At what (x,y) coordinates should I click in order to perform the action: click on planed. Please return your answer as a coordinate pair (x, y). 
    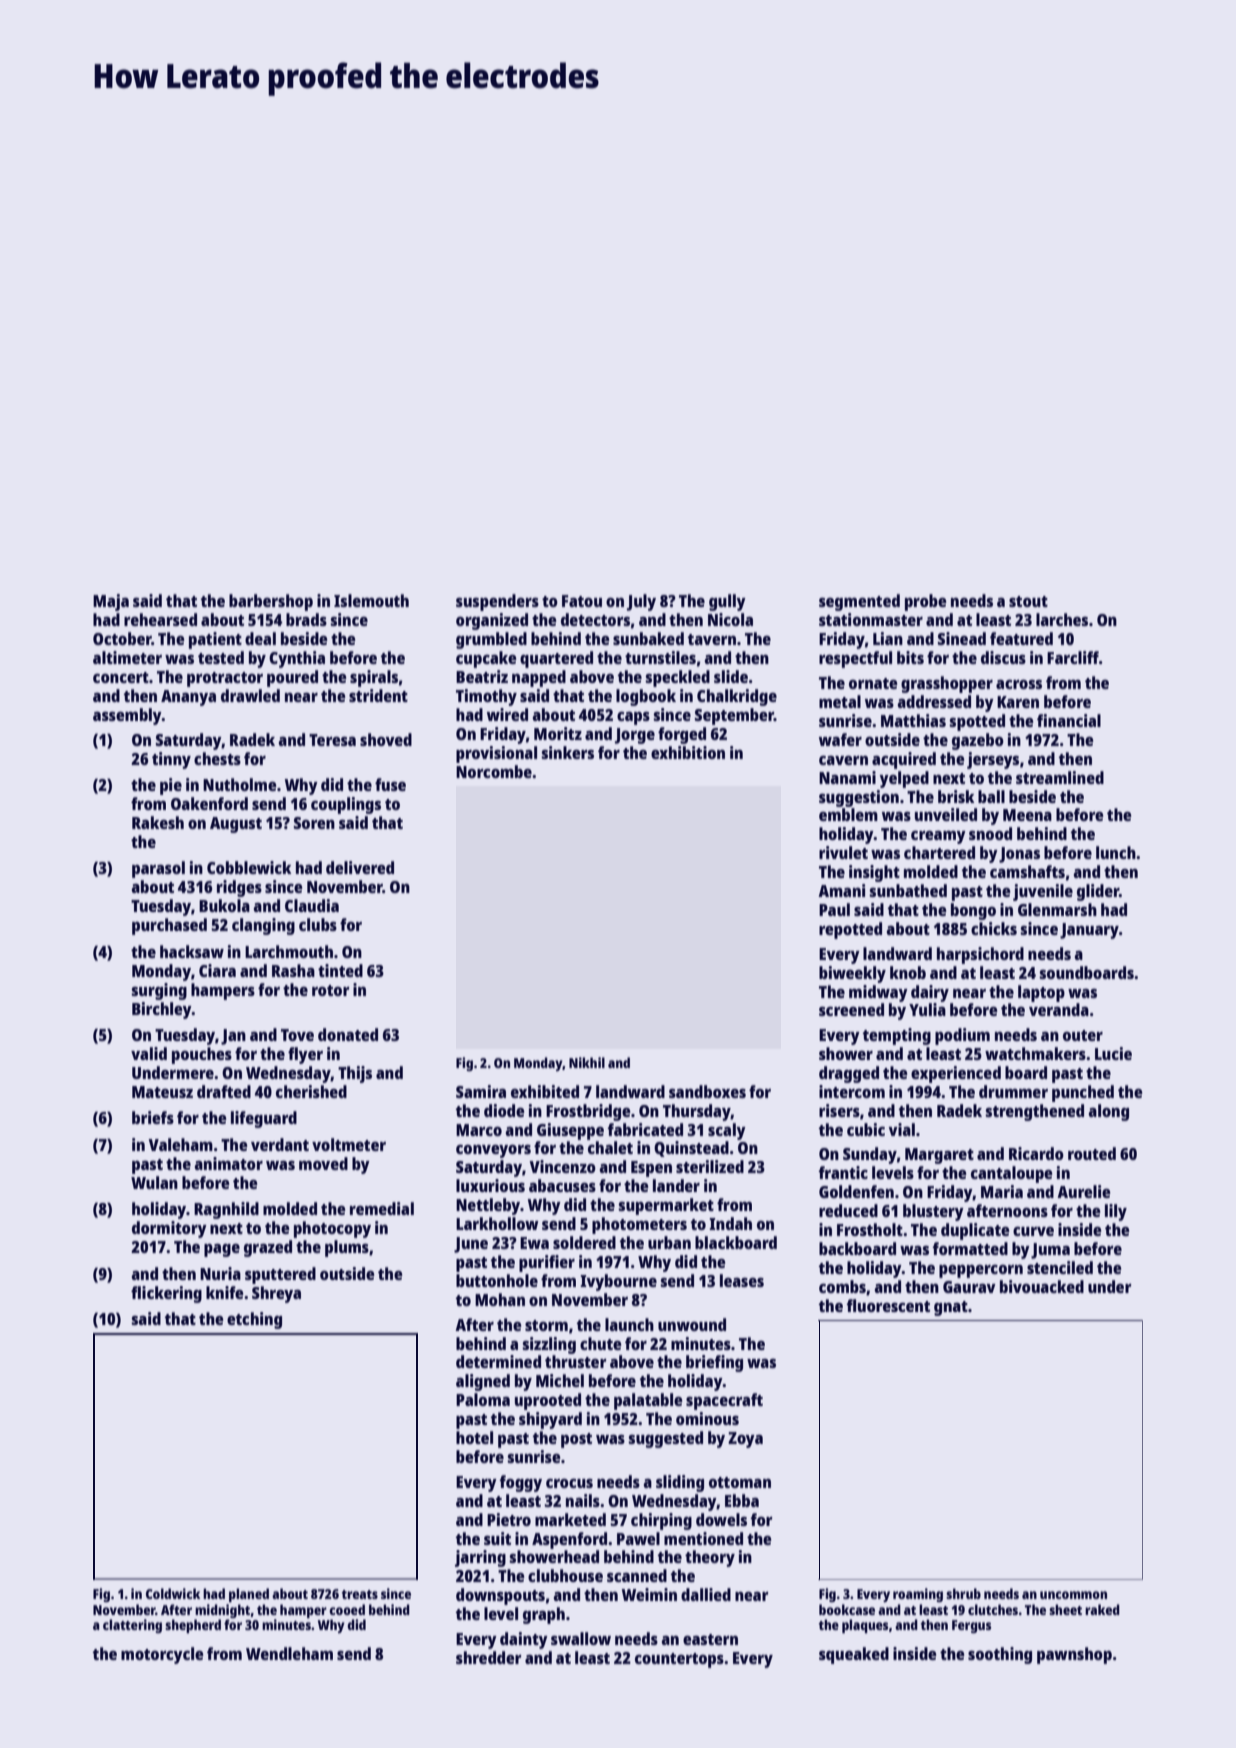
    Looking at the image, I should click on (249, 1595).
